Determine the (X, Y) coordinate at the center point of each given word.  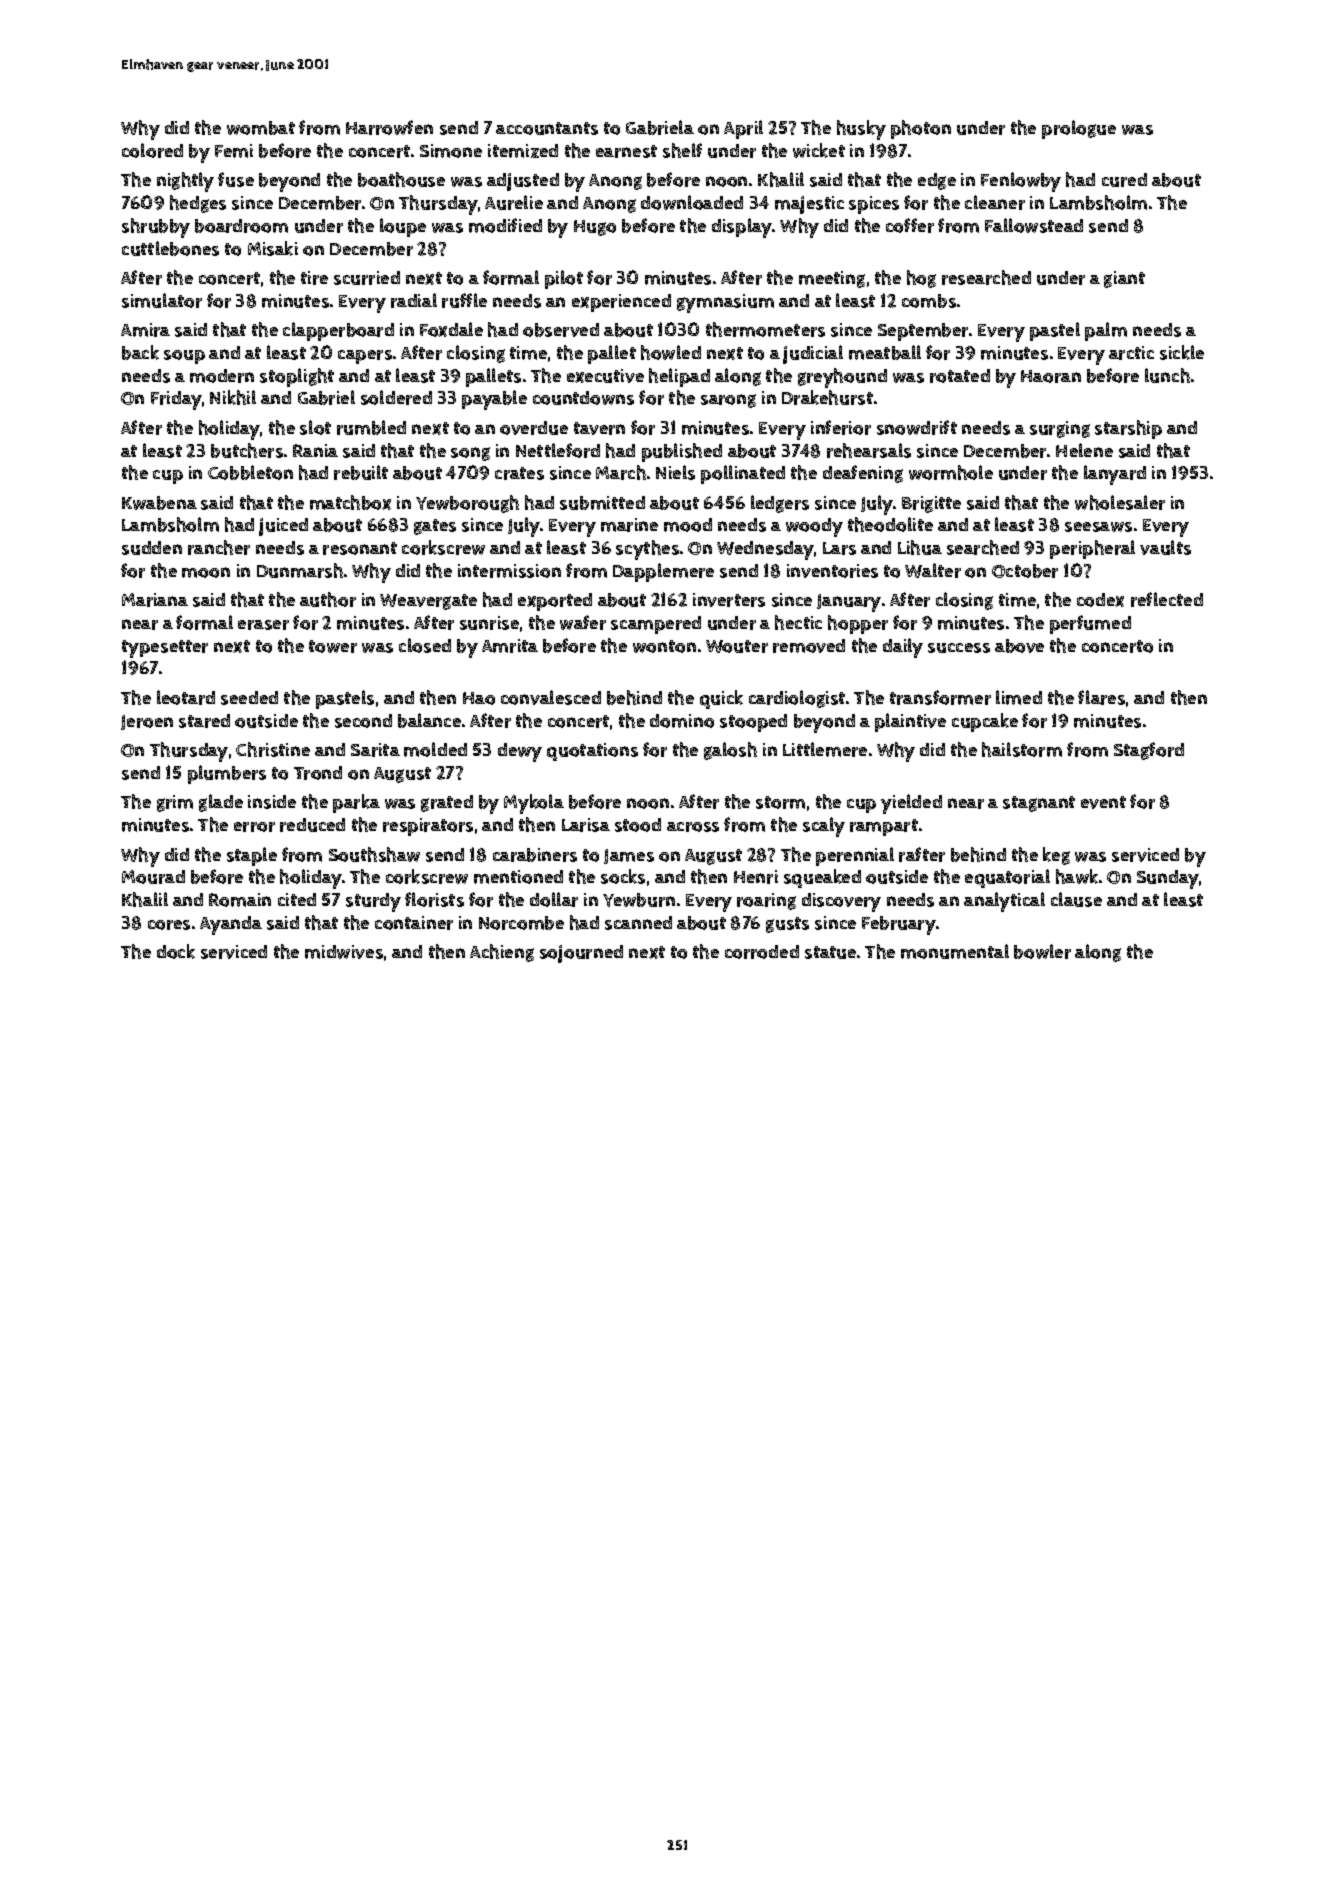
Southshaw (374, 854)
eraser (263, 625)
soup (184, 357)
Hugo (595, 228)
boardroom (241, 226)
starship (1128, 429)
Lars (839, 548)
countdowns (583, 398)
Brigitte (931, 504)
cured (1124, 180)
